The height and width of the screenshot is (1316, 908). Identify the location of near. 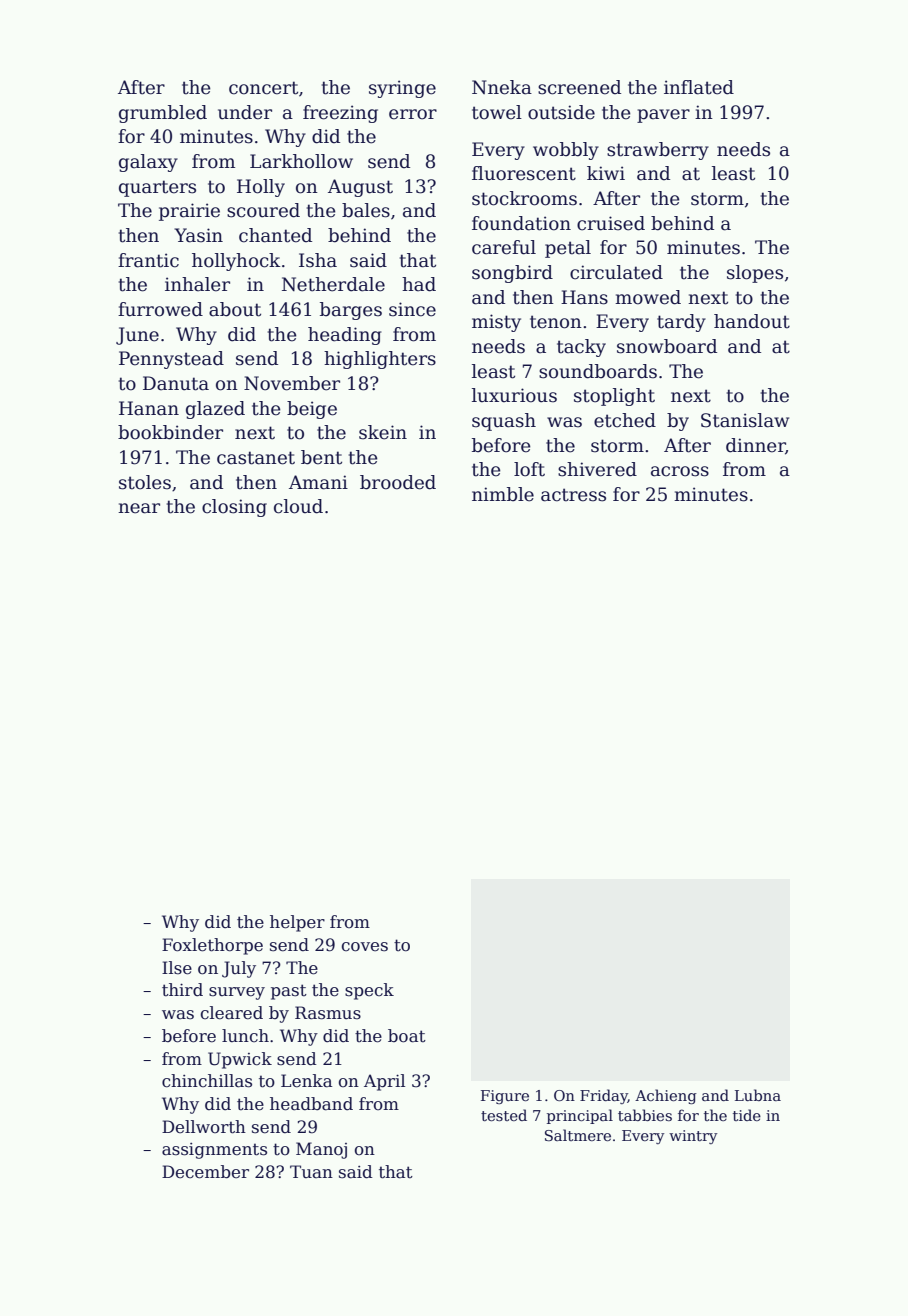
(139, 508).
